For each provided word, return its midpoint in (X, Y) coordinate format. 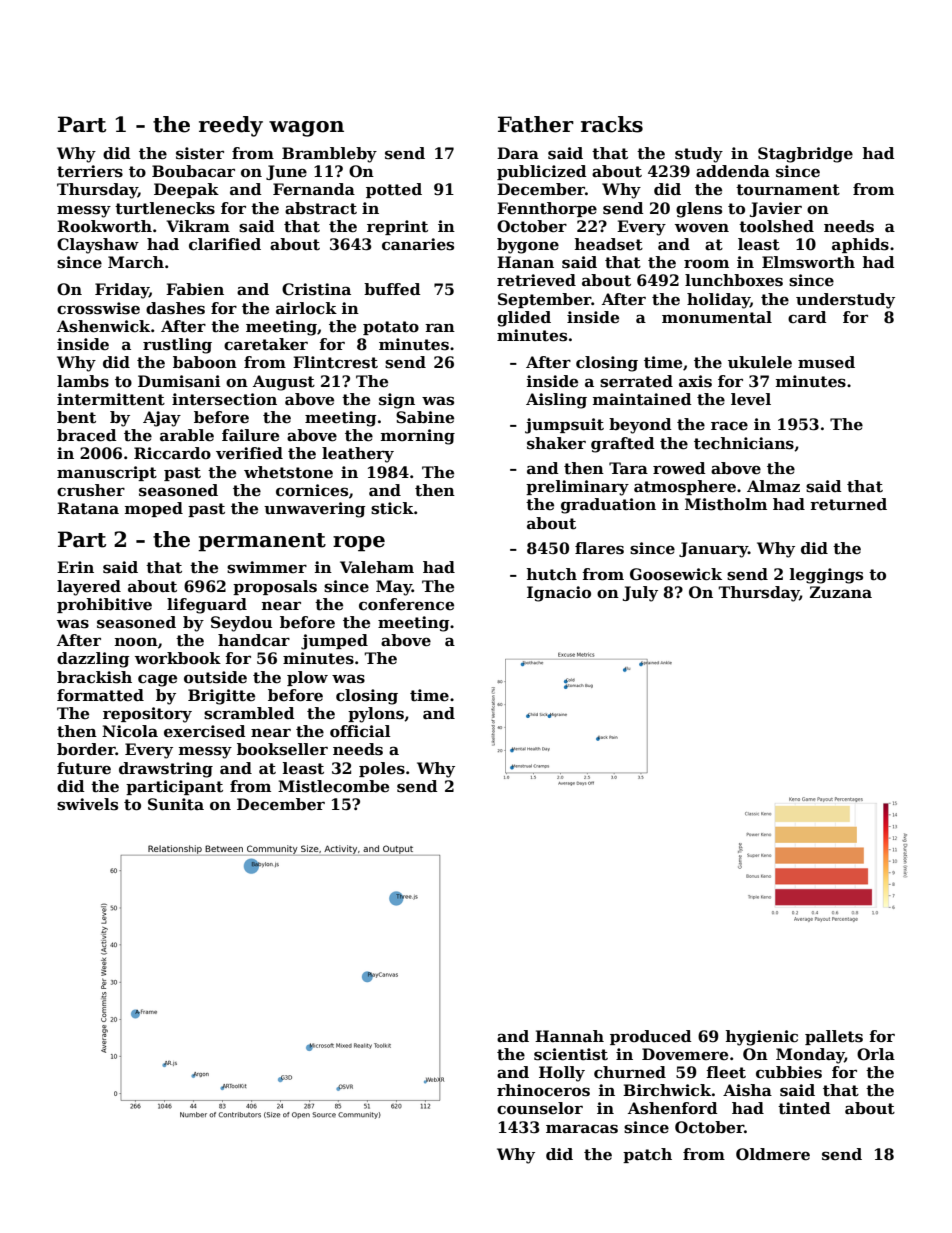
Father (536, 124)
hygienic (761, 1038)
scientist (571, 1054)
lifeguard (207, 606)
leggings (826, 576)
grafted (623, 445)
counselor (540, 1108)
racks (612, 124)
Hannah (569, 1036)
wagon (306, 129)
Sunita (176, 804)
